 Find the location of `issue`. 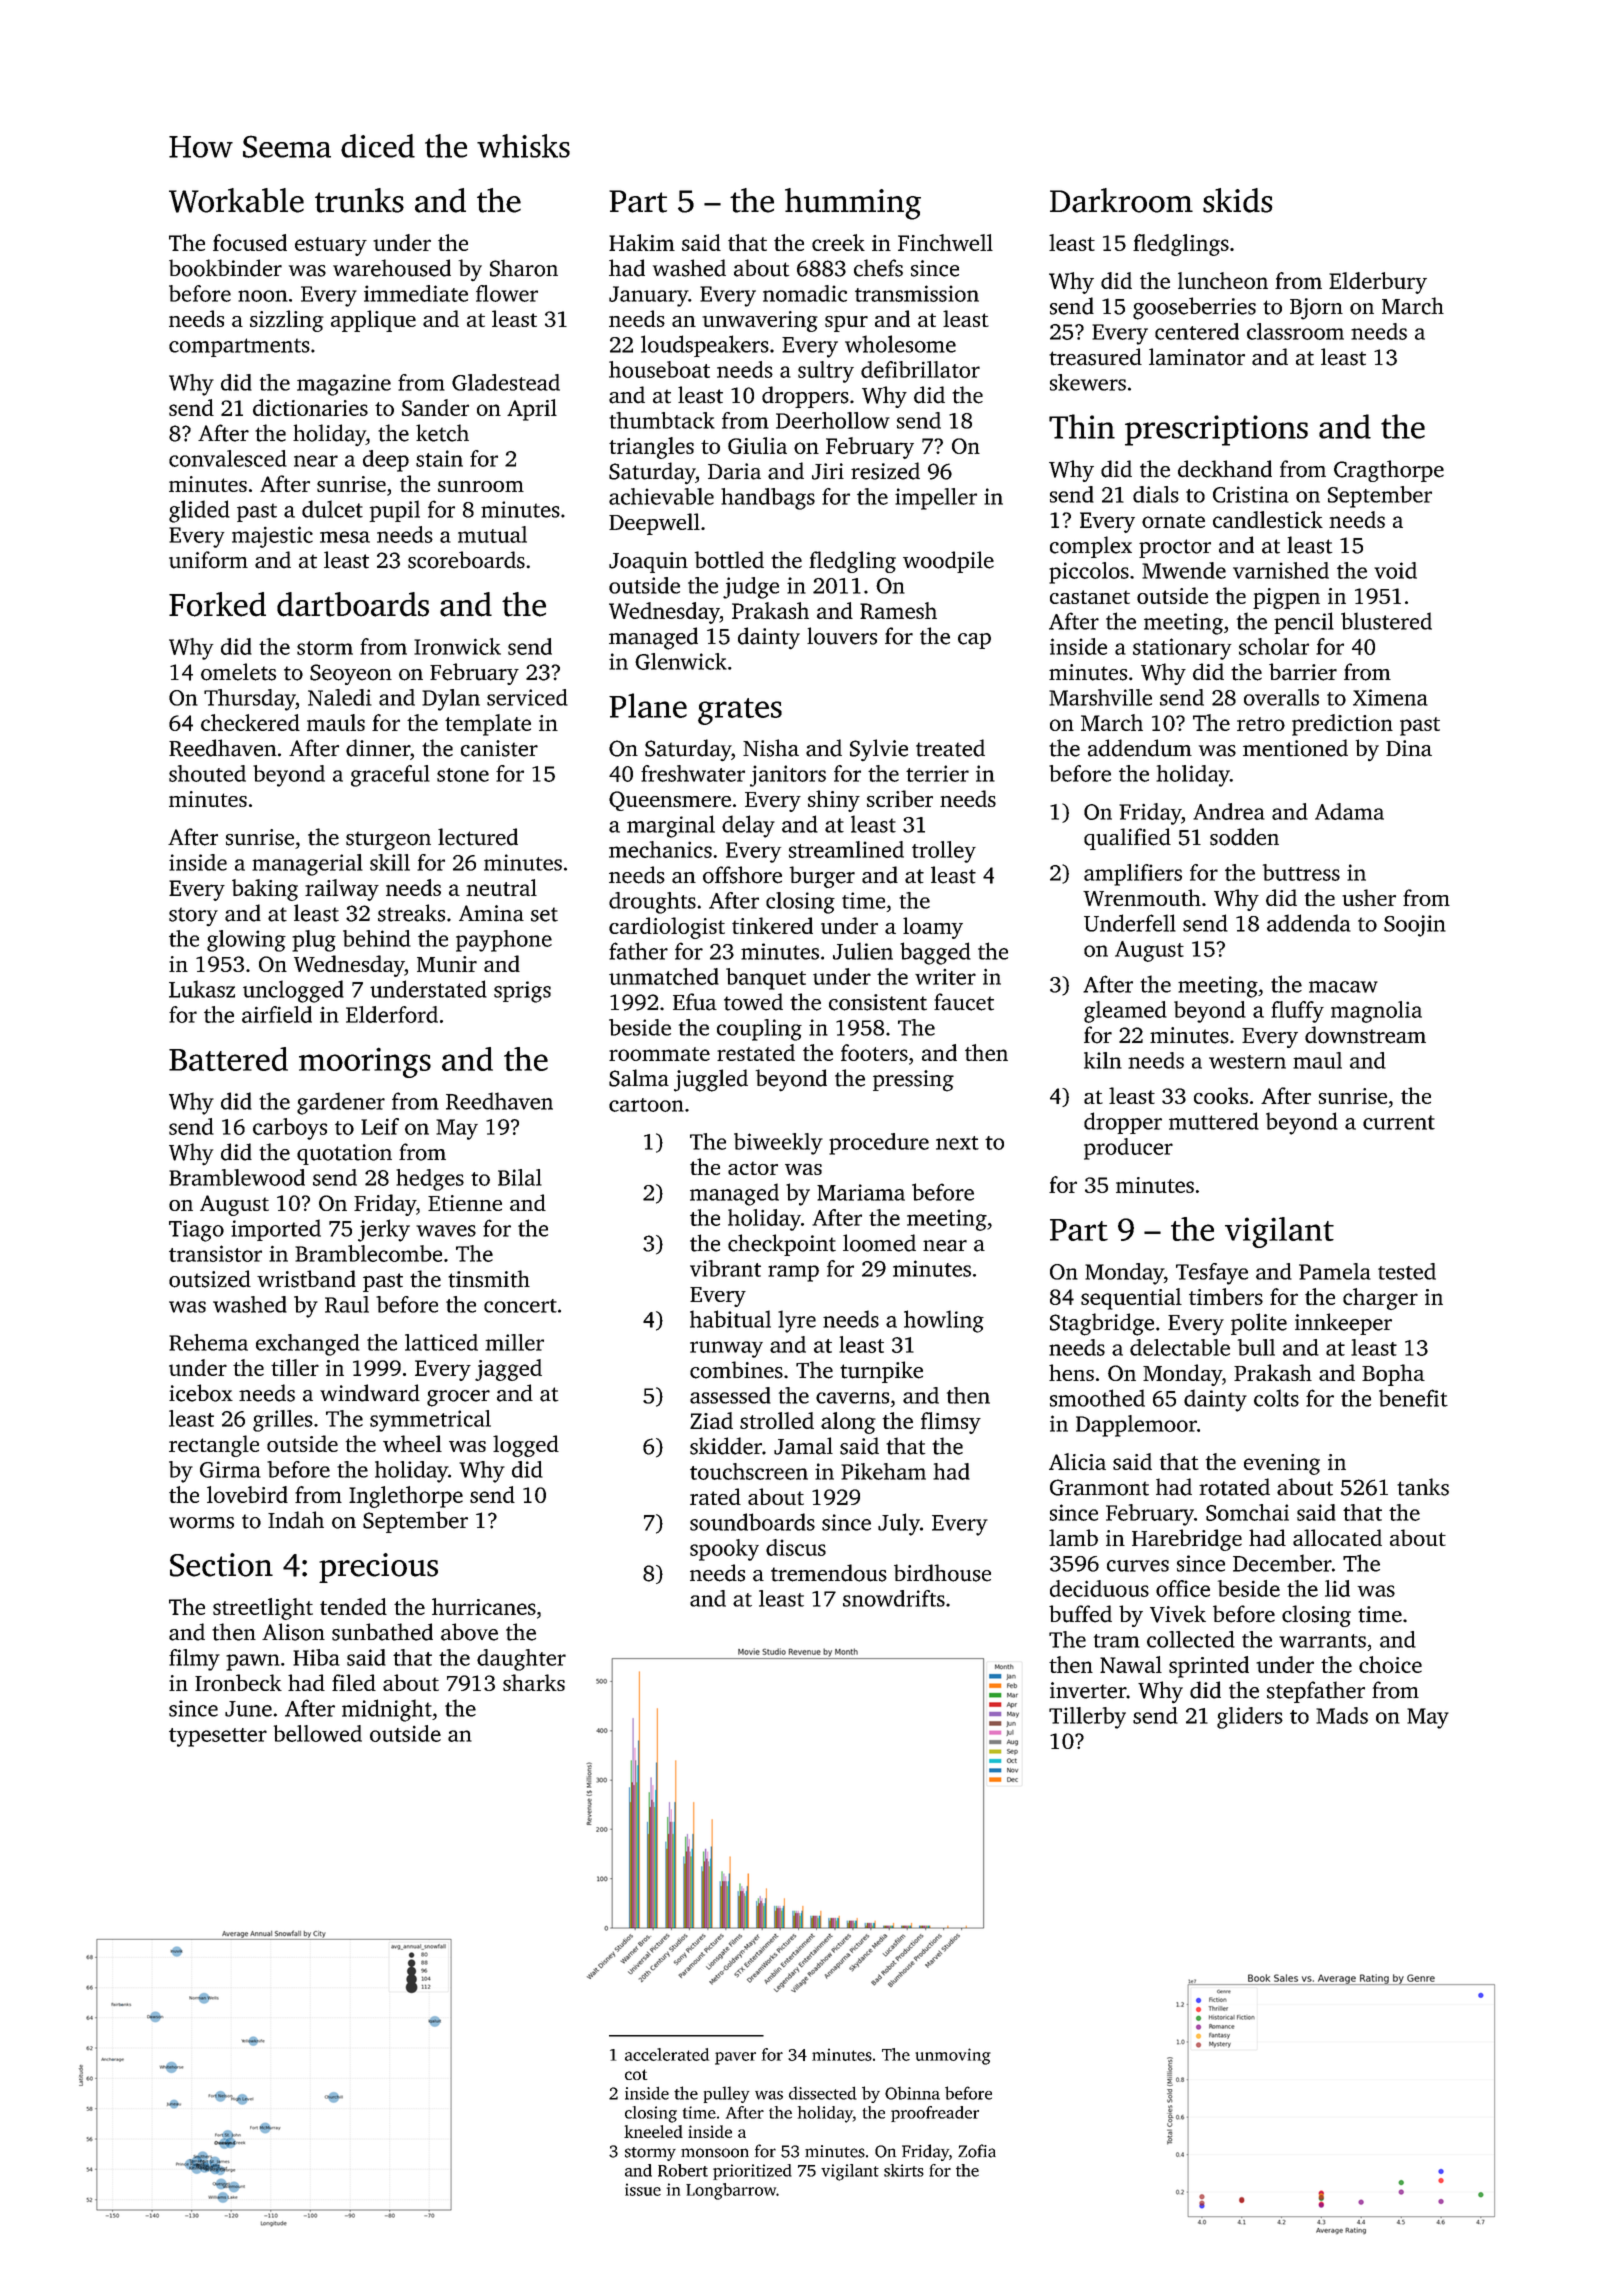

issue is located at coordinates (643, 2189).
